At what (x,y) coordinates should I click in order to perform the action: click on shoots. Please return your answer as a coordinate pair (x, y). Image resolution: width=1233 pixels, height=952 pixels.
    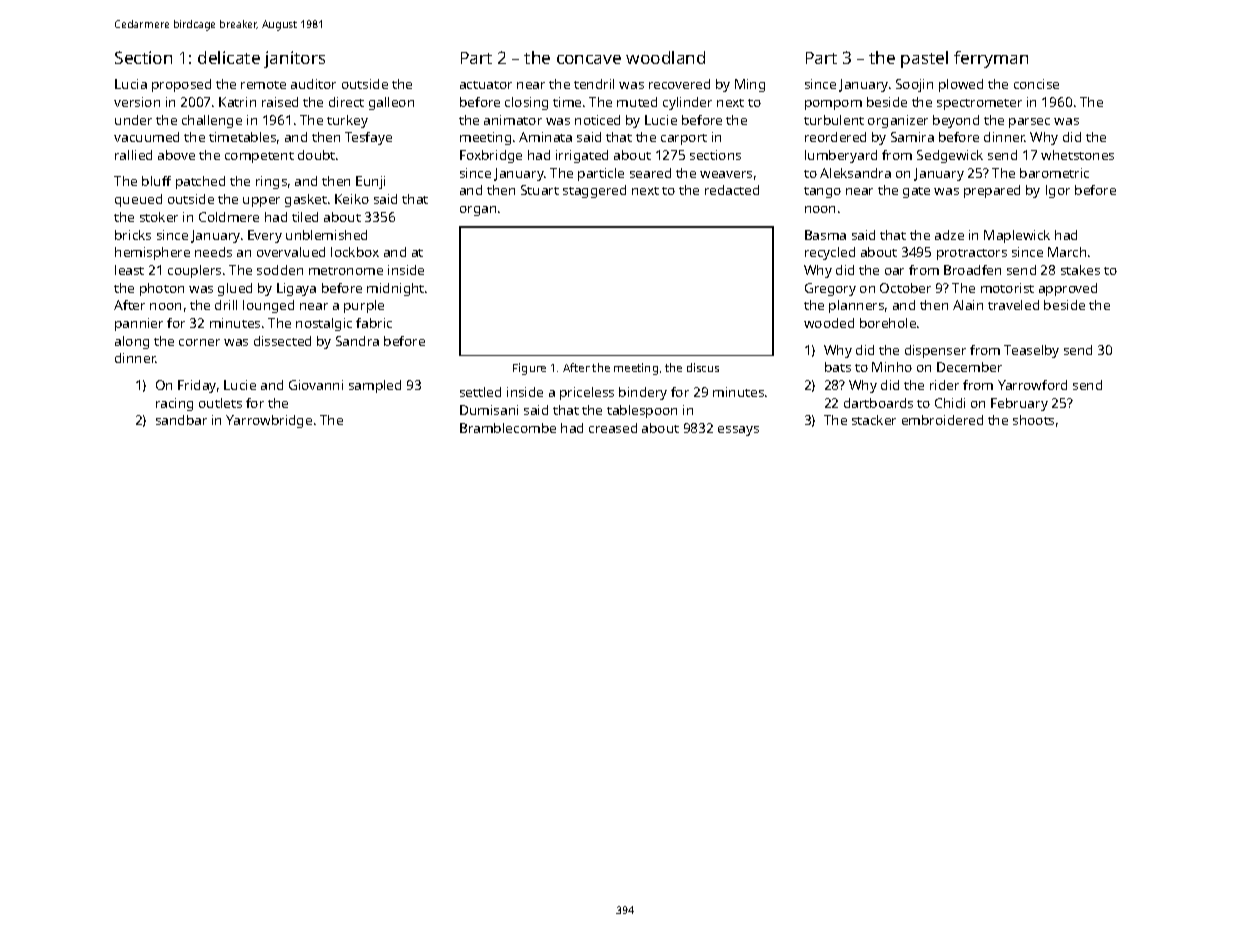
    Looking at the image, I should click on (1033, 420).
